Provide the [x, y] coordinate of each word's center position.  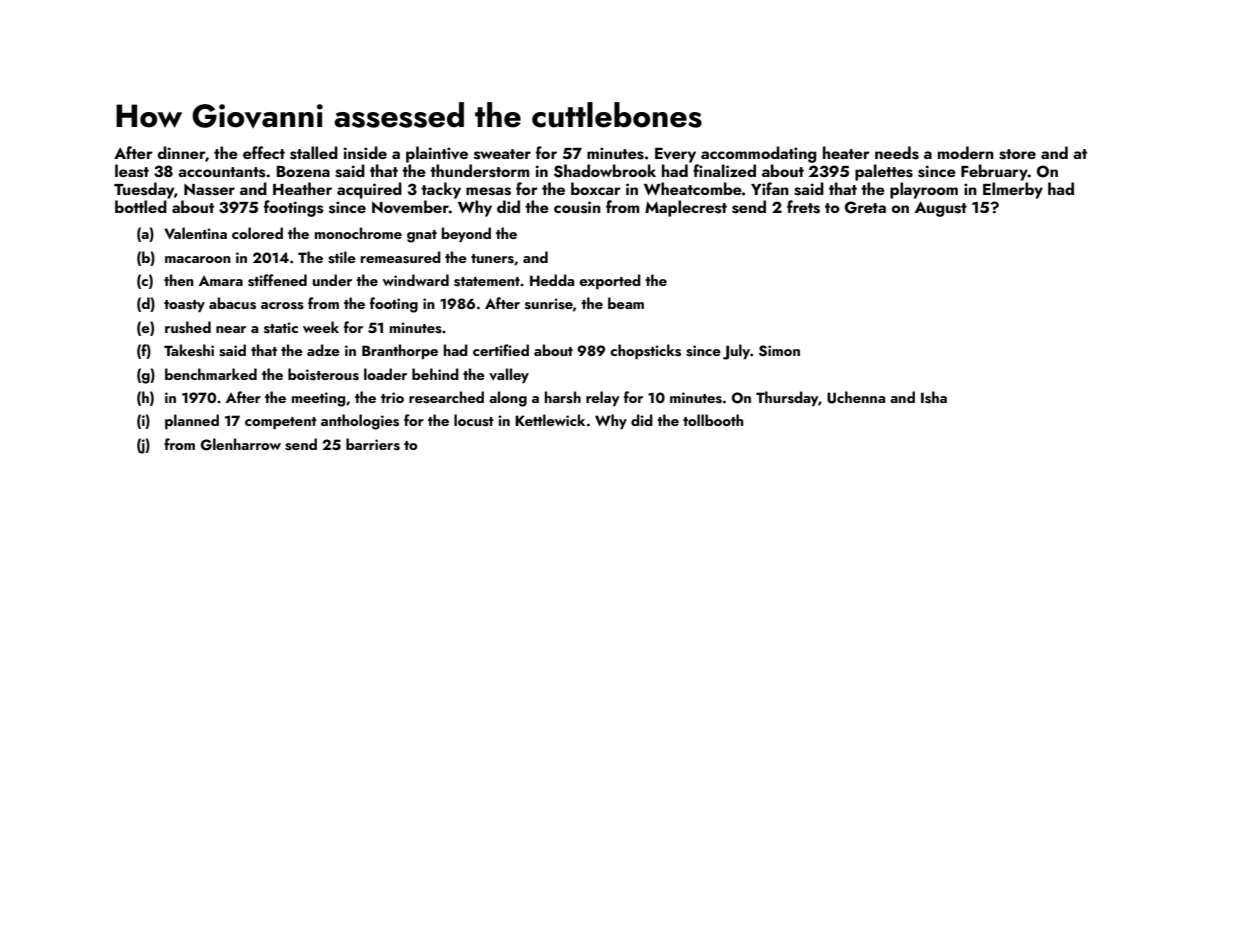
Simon [779, 351]
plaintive [437, 154]
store [1017, 154]
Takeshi [189, 350]
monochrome [358, 233]
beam [626, 303]
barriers [373, 444]
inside [365, 153]
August [941, 209]
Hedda [552, 280]
